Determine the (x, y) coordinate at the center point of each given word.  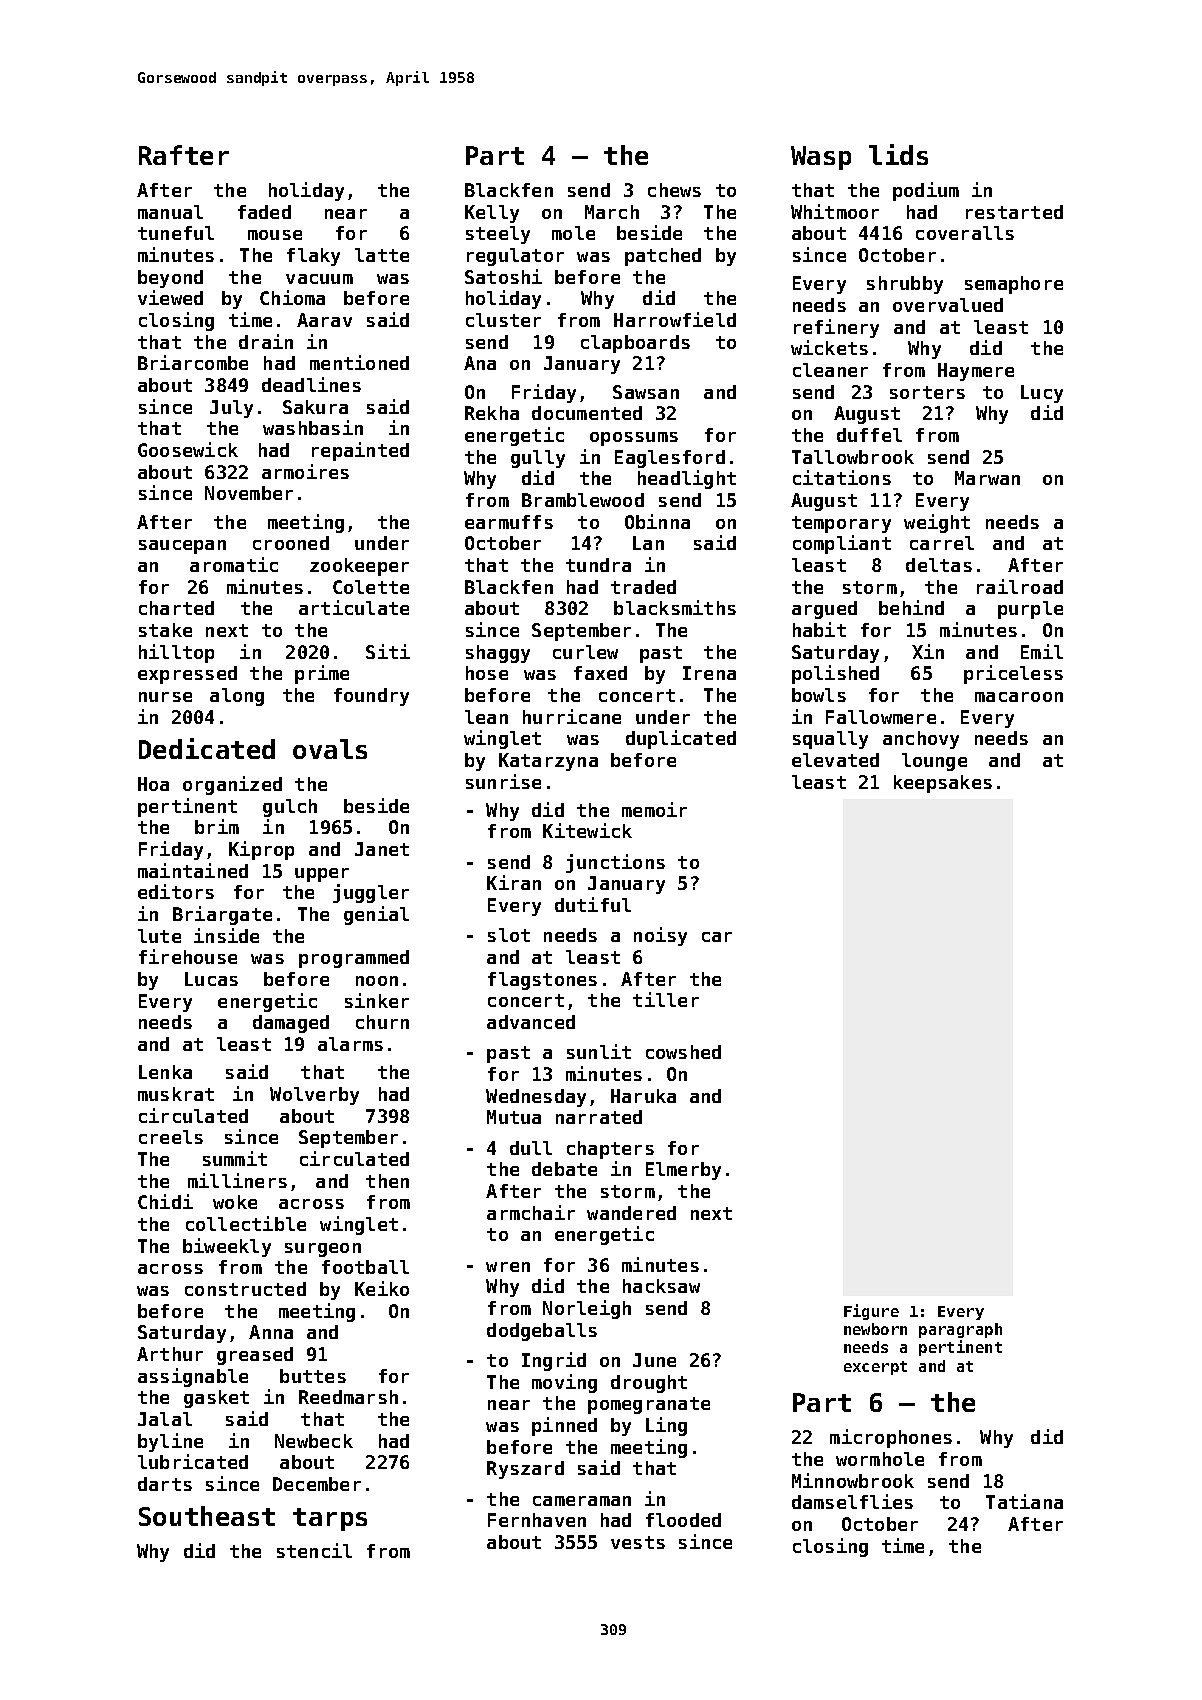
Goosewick (188, 449)
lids (898, 154)
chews (674, 190)
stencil (314, 1550)
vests (638, 1542)
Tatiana (1024, 1501)
